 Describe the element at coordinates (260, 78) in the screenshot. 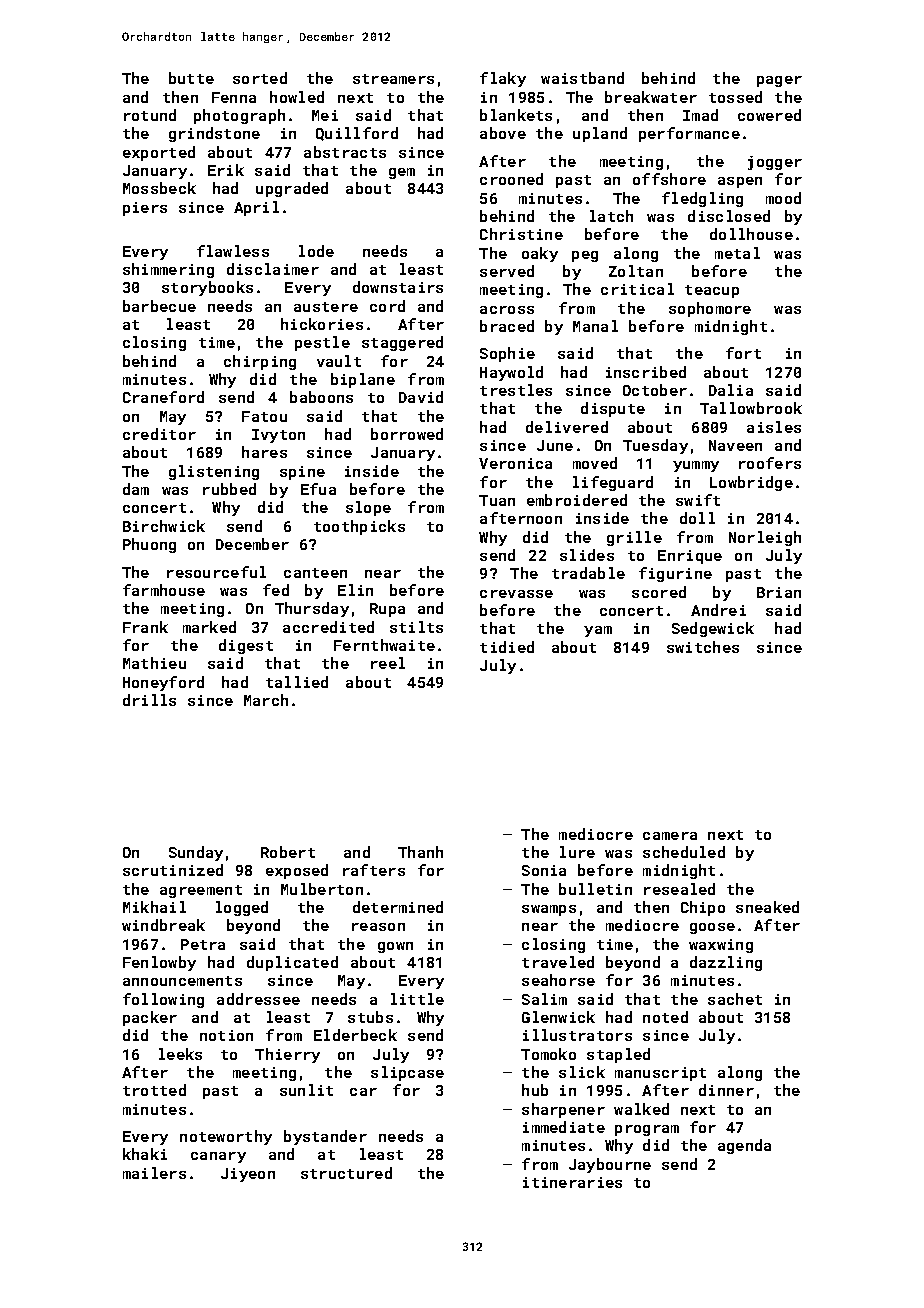

I see `sorted` at that location.
